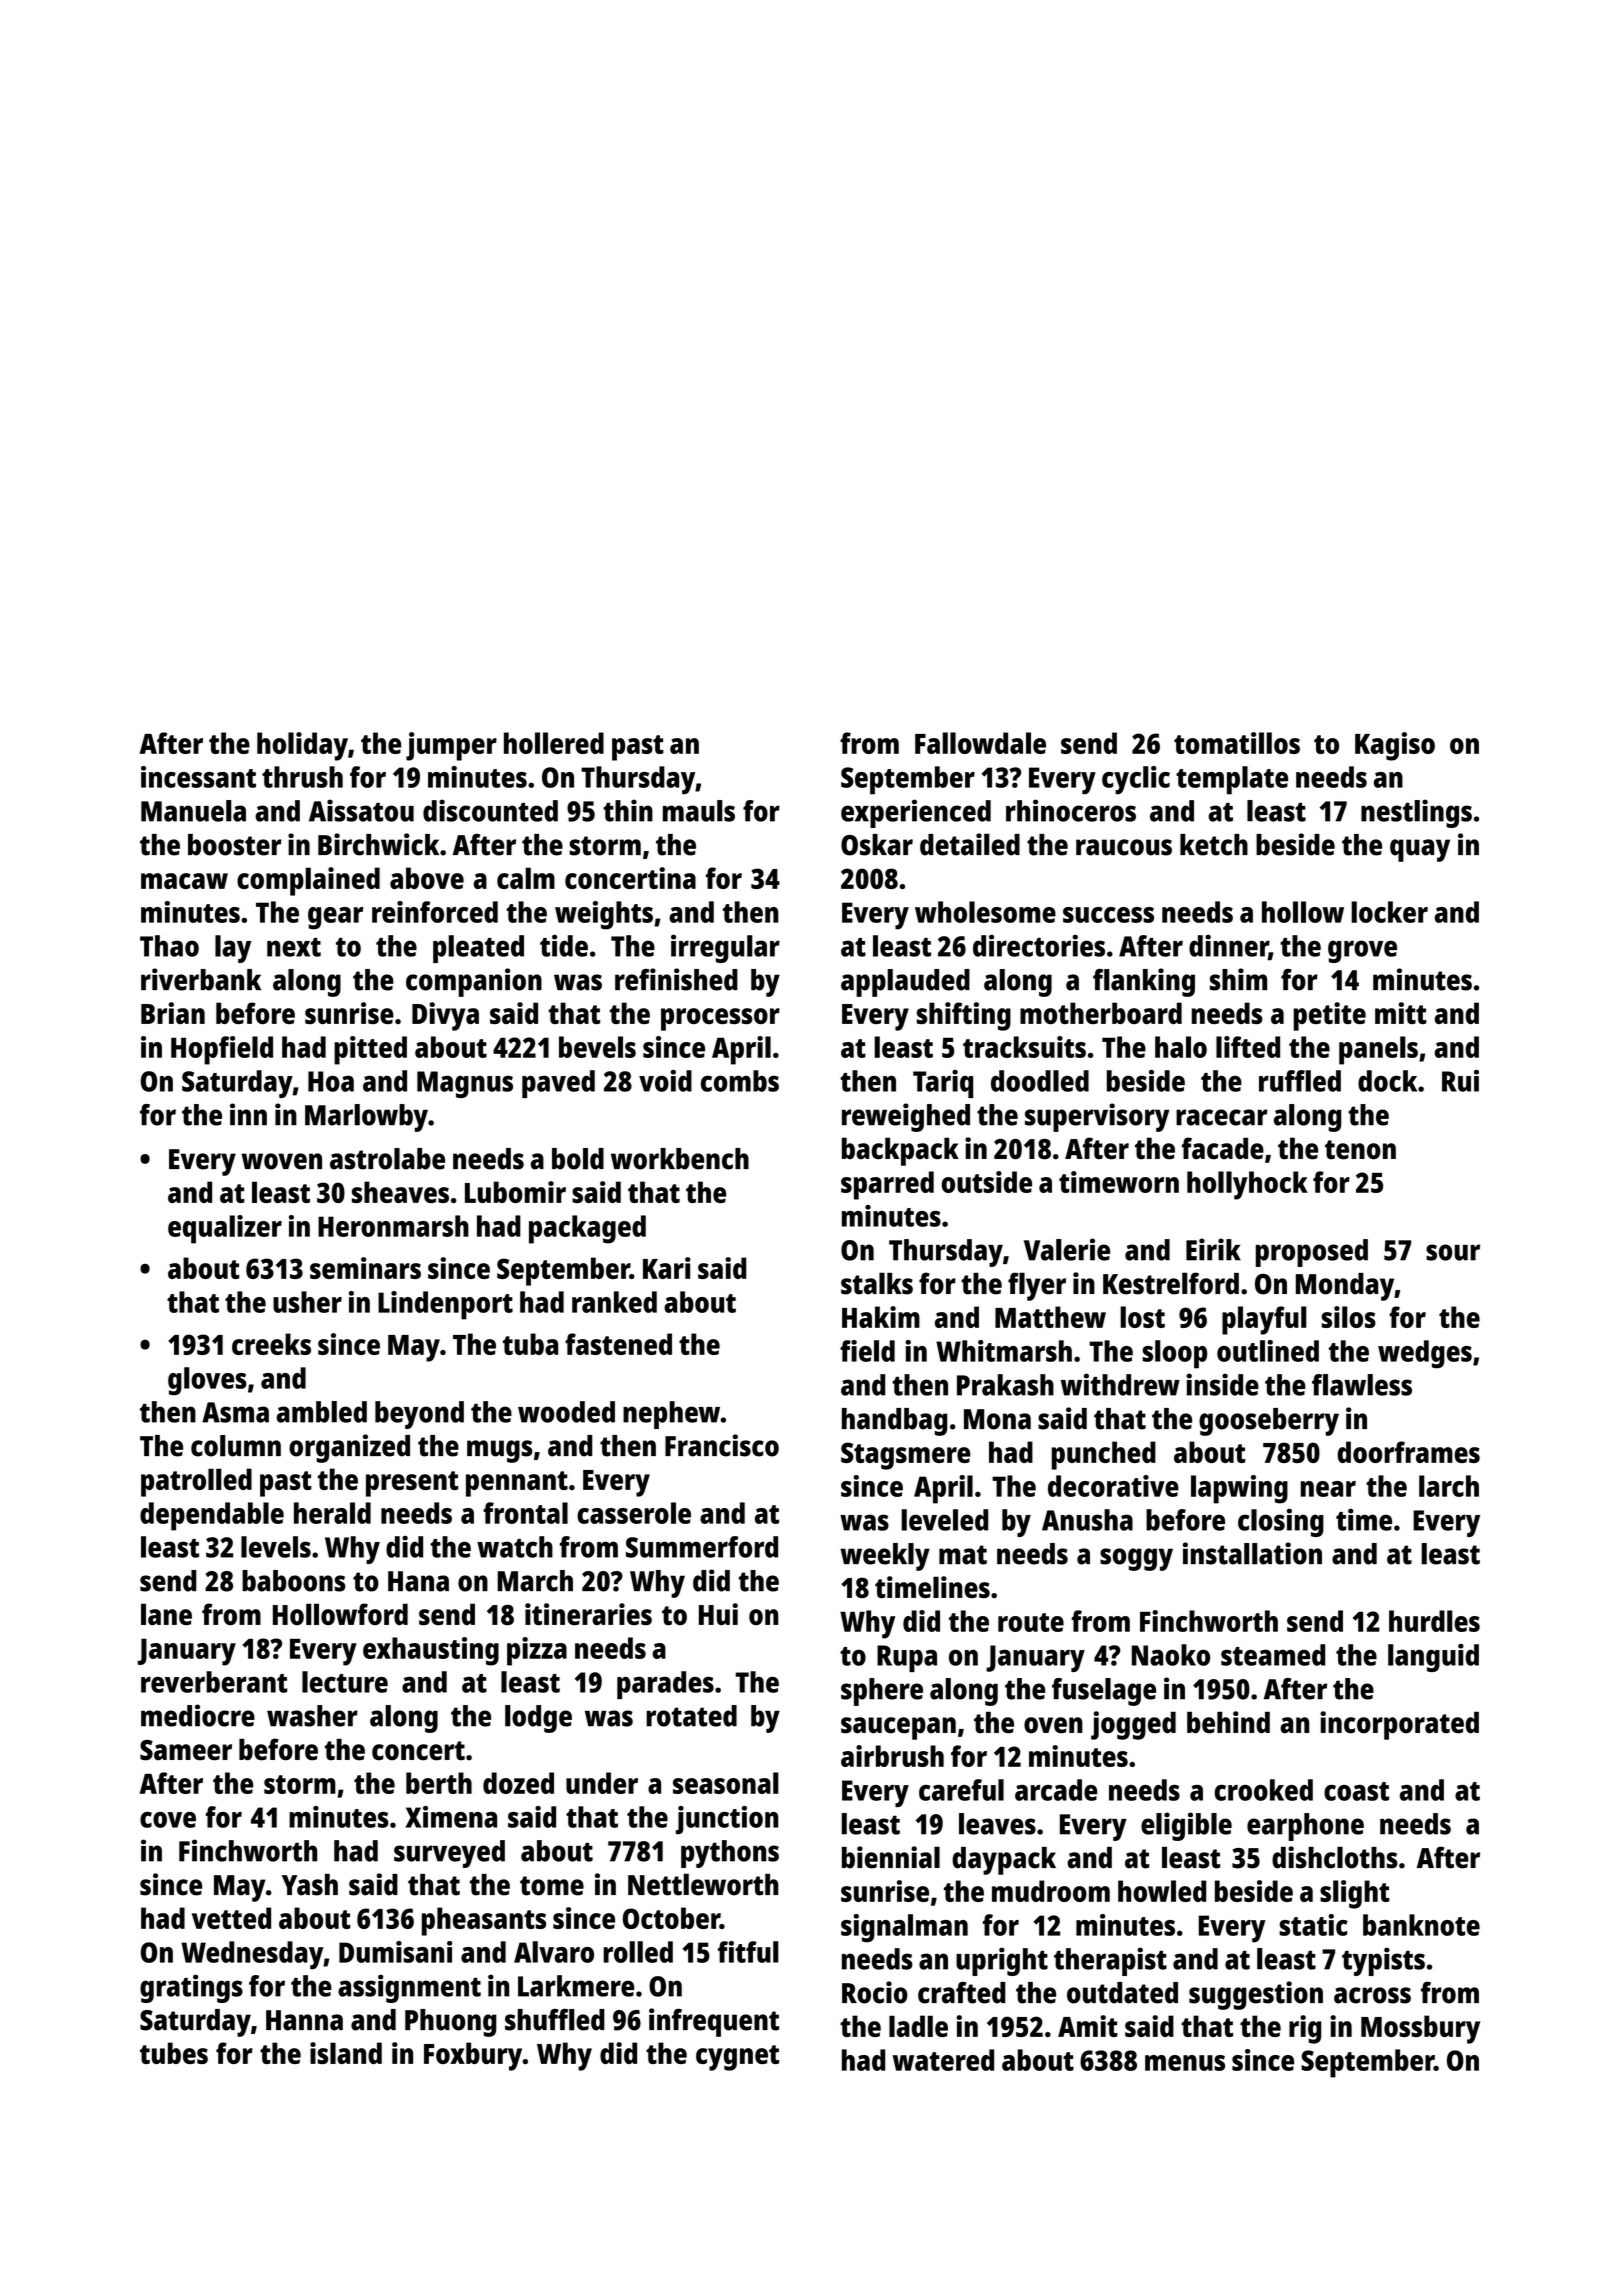  What do you see at coordinates (891, 1857) in the document?
I see `biennial` at bounding box center [891, 1857].
